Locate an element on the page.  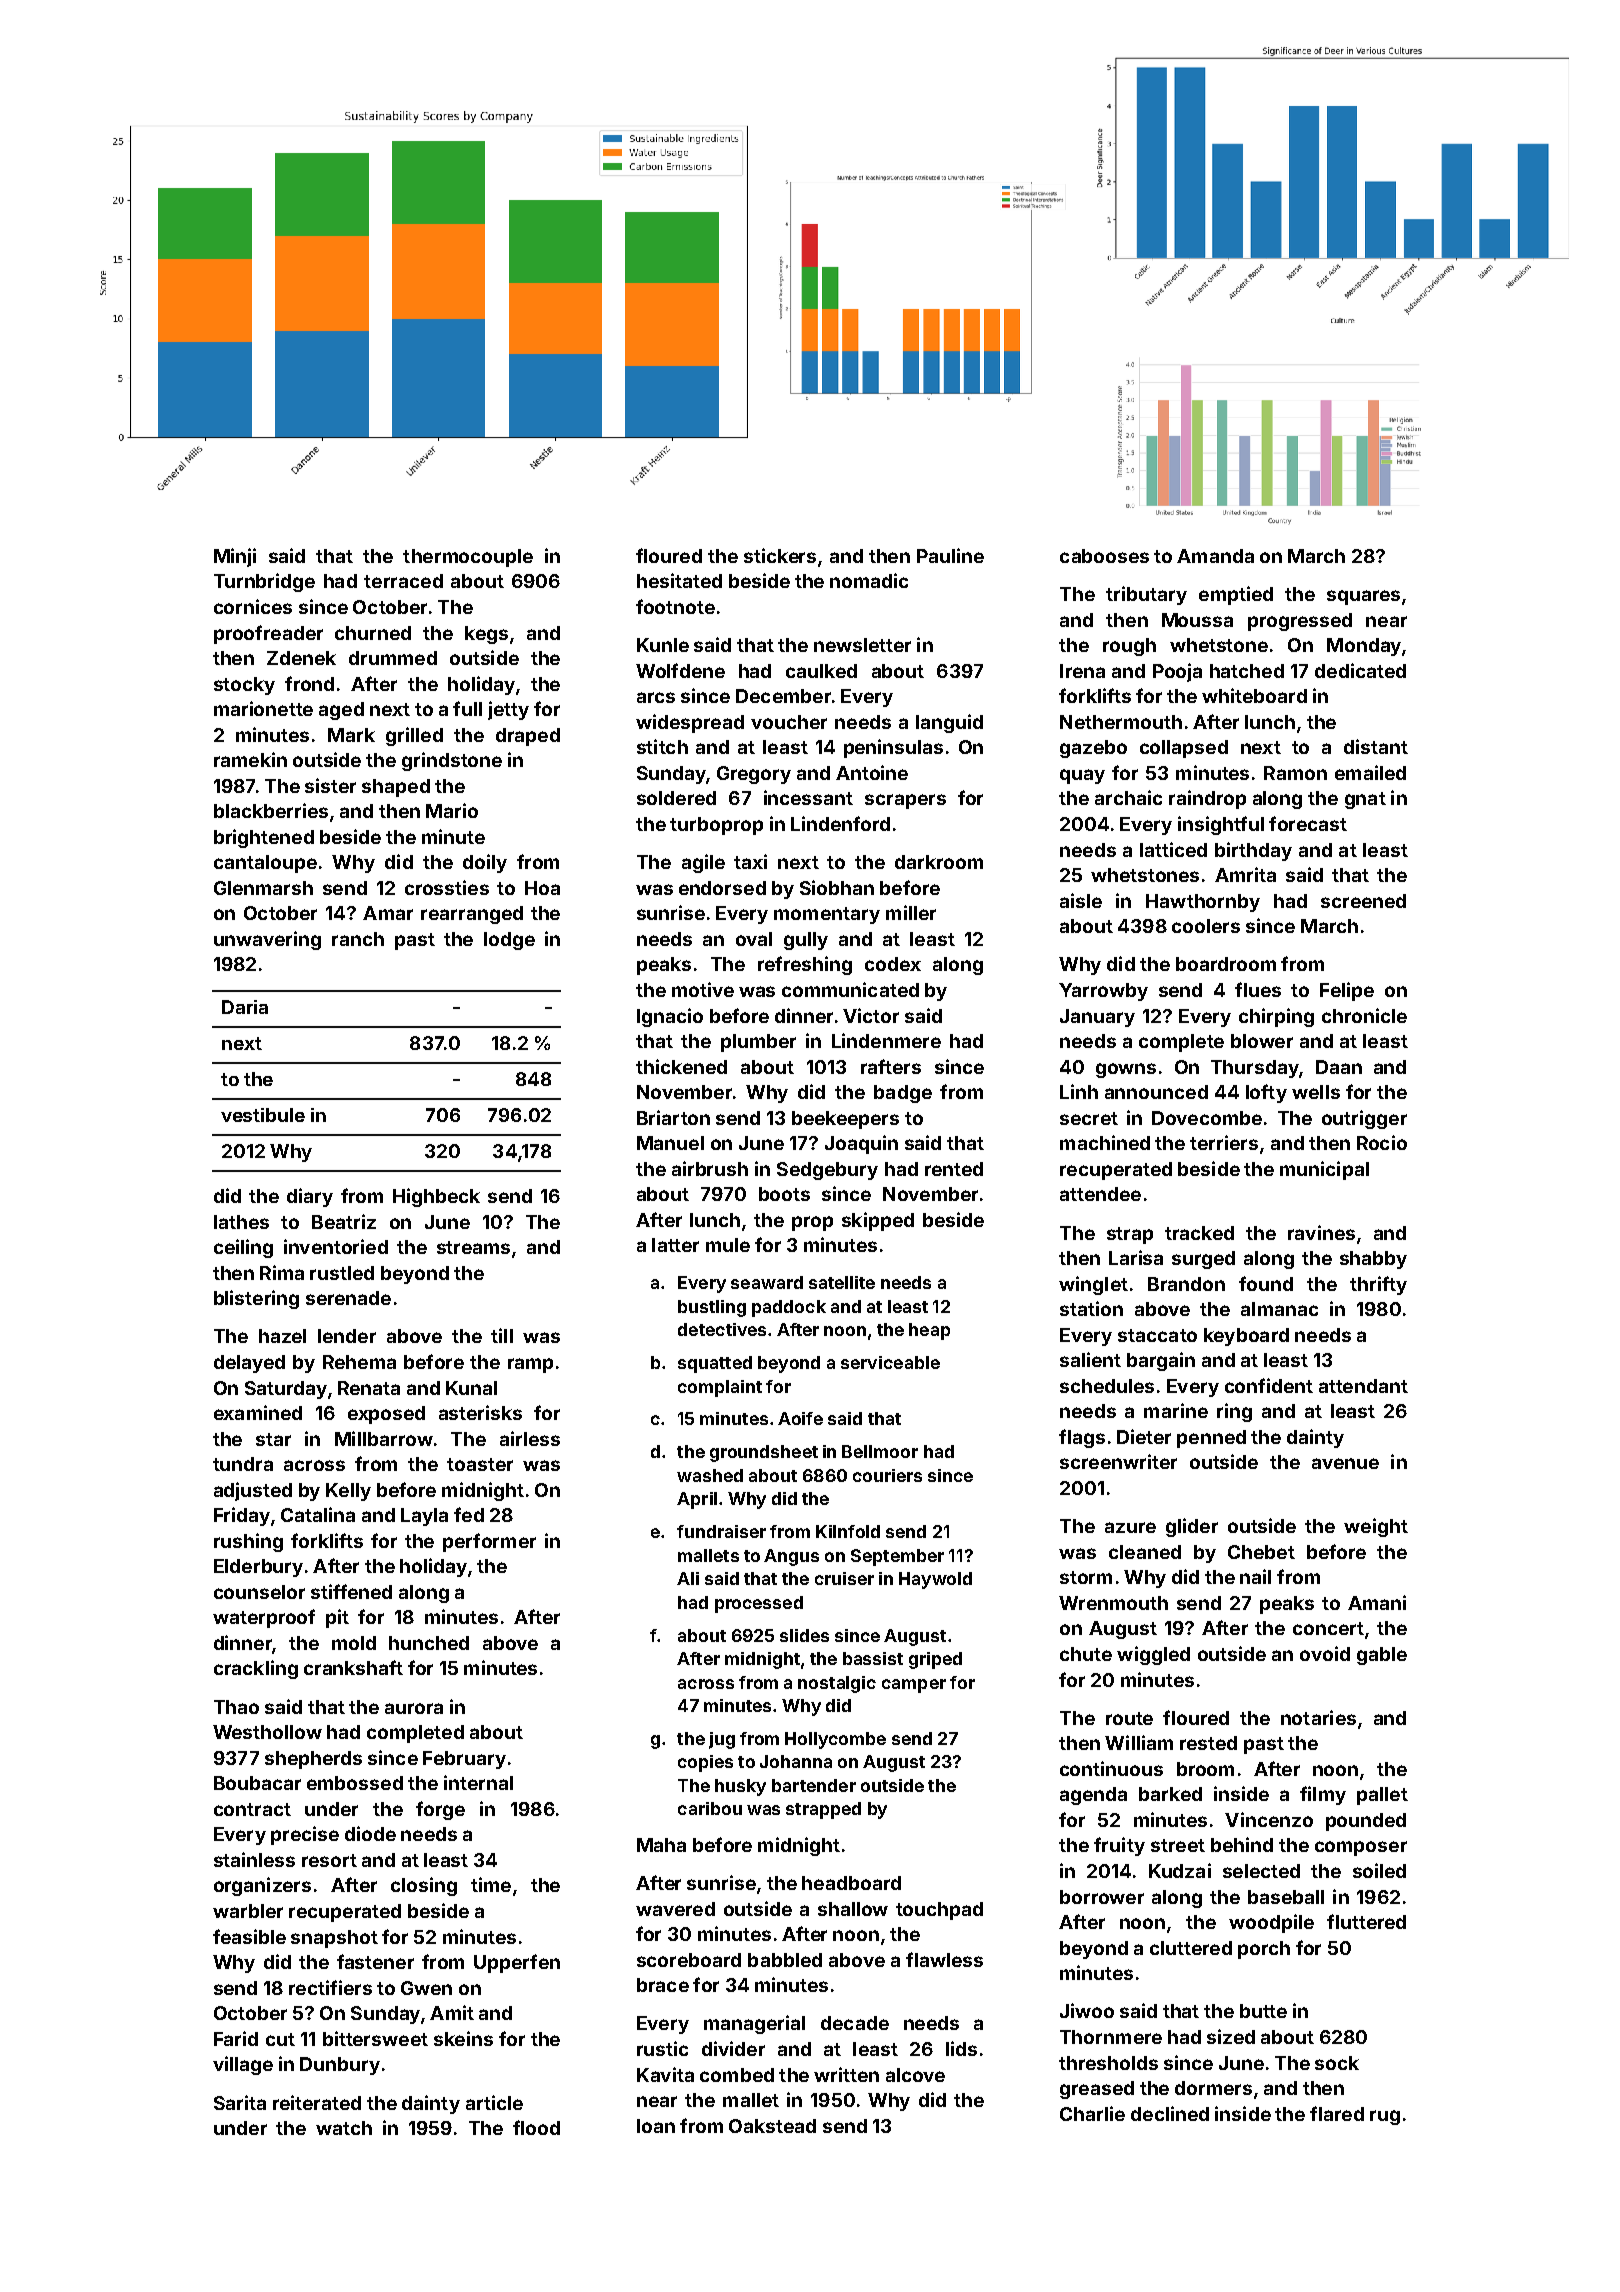
momentary is located at coordinates (827, 915).
